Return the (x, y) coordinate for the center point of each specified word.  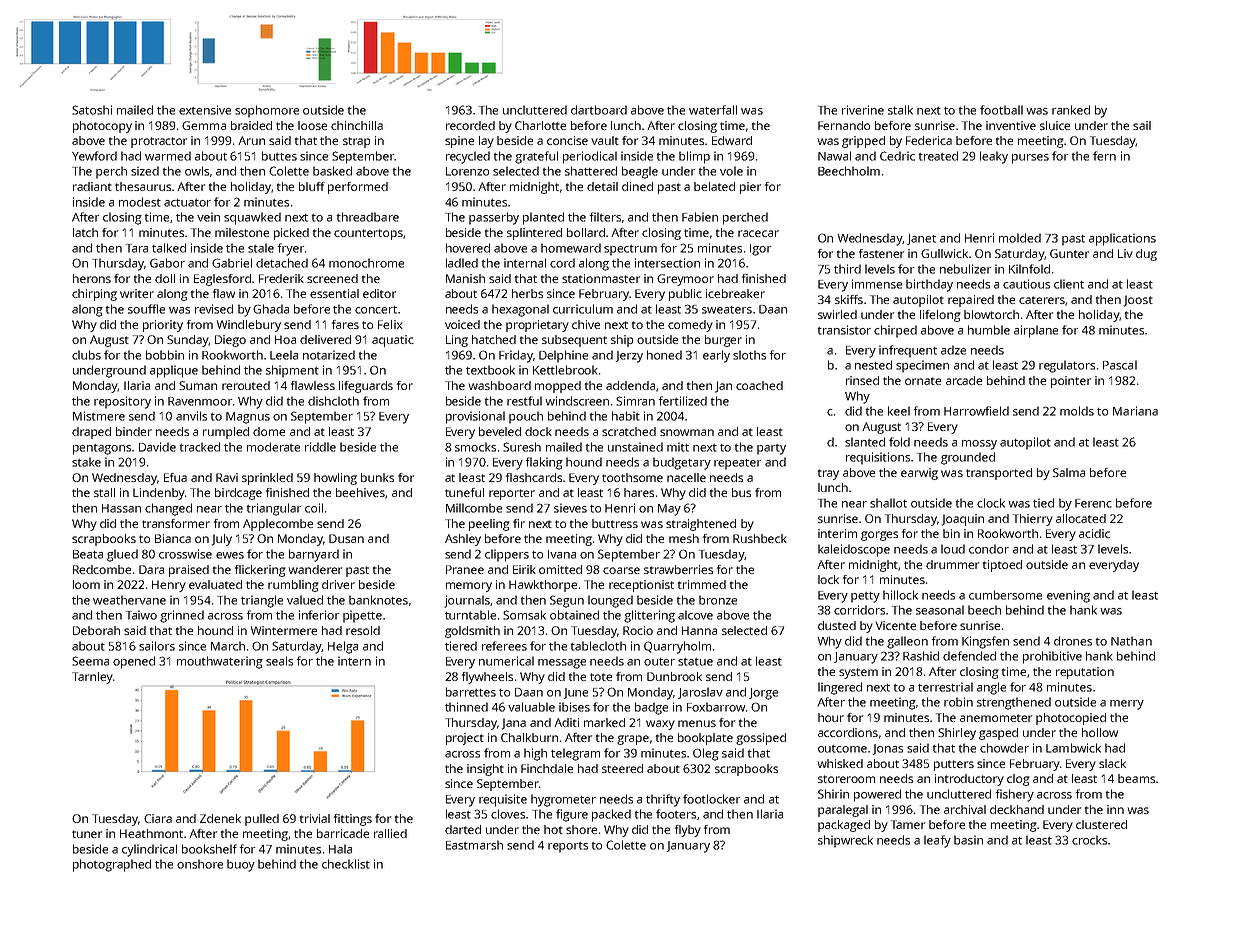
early (716, 356)
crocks (1089, 840)
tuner (87, 834)
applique (174, 371)
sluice (1055, 125)
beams (1136, 778)
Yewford (94, 156)
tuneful (464, 492)
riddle (320, 447)
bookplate (705, 739)
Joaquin (963, 520)
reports (568, 847)
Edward (732, 140)
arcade (964, 380)
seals (279, 661)
